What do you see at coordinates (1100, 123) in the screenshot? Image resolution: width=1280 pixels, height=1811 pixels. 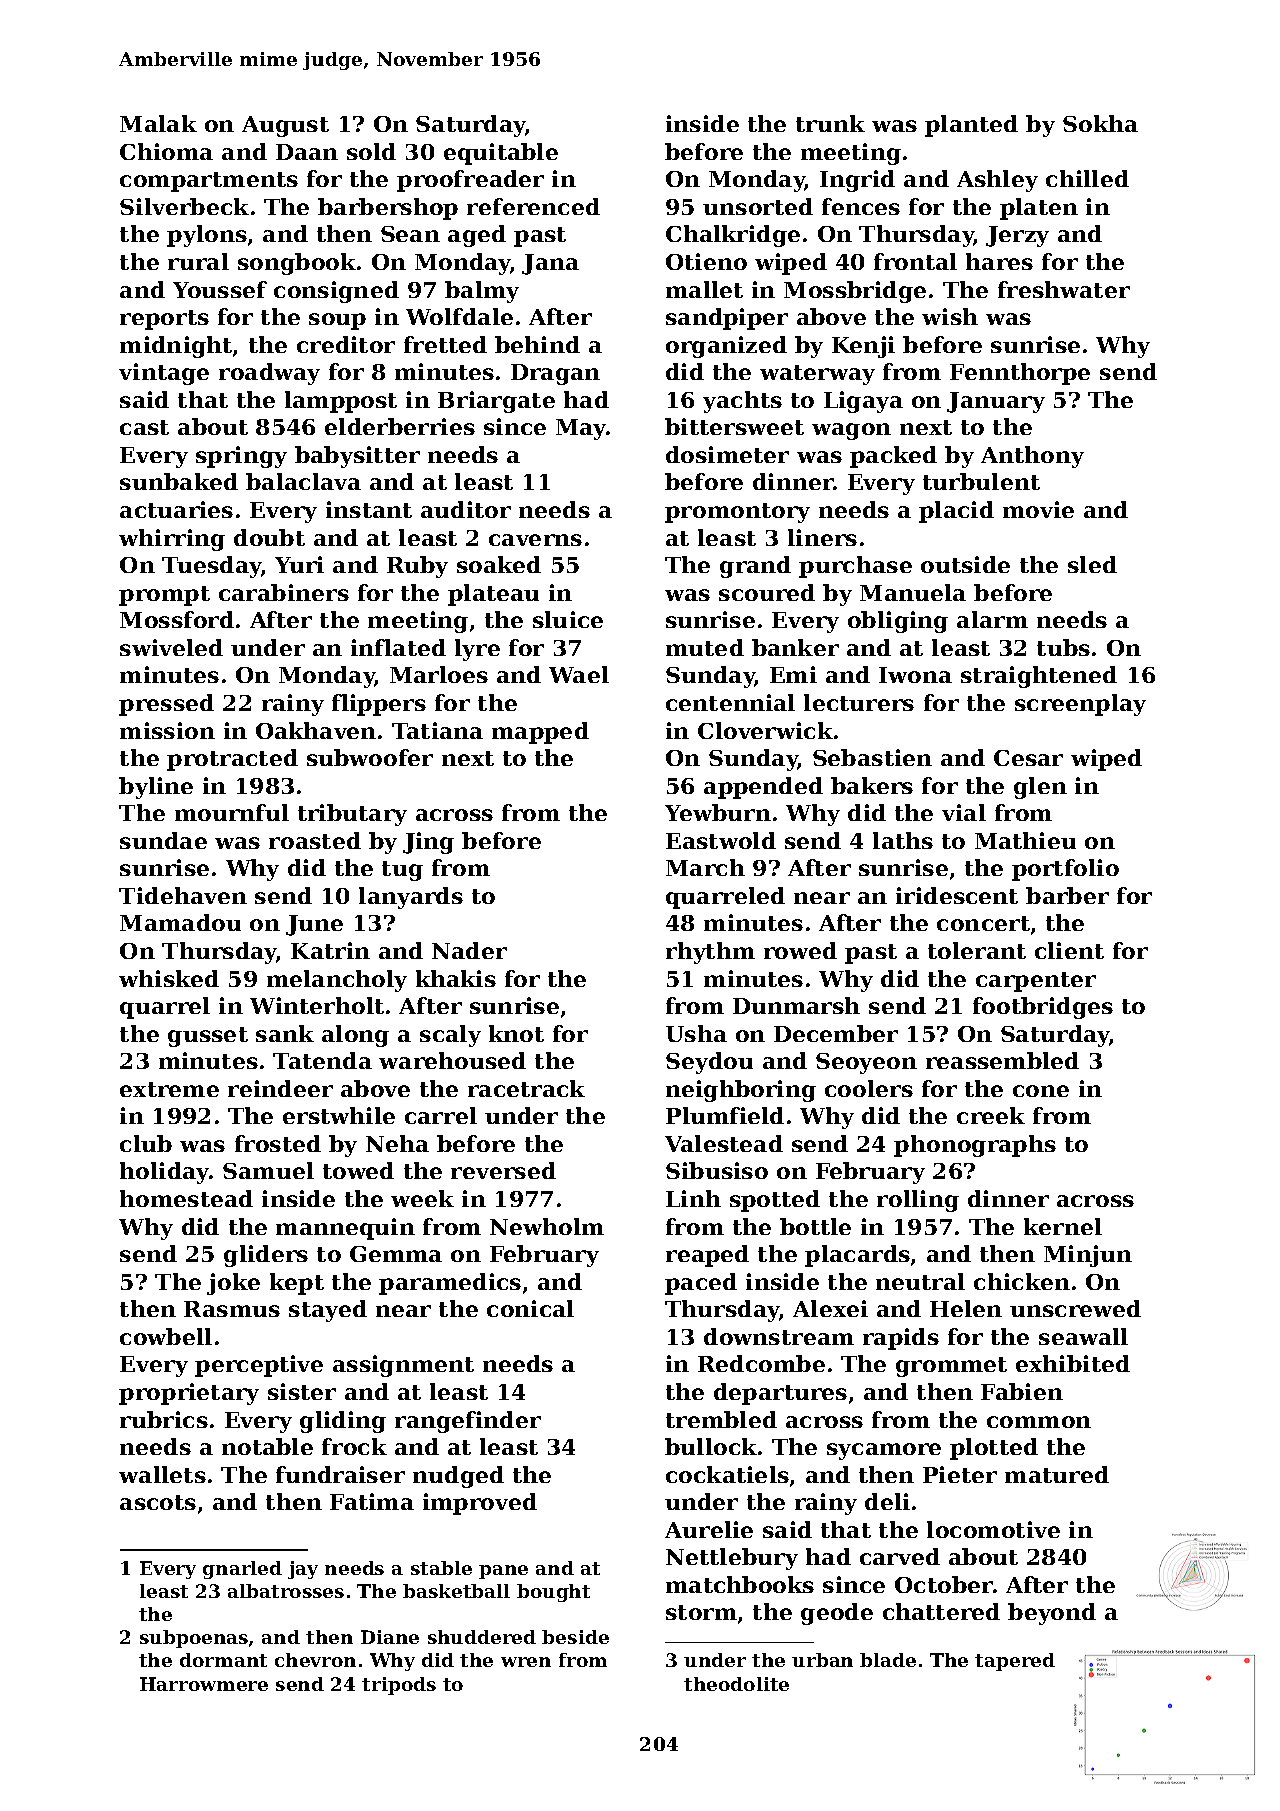 I see `Sokha` at bounding box center [1100, 123].
